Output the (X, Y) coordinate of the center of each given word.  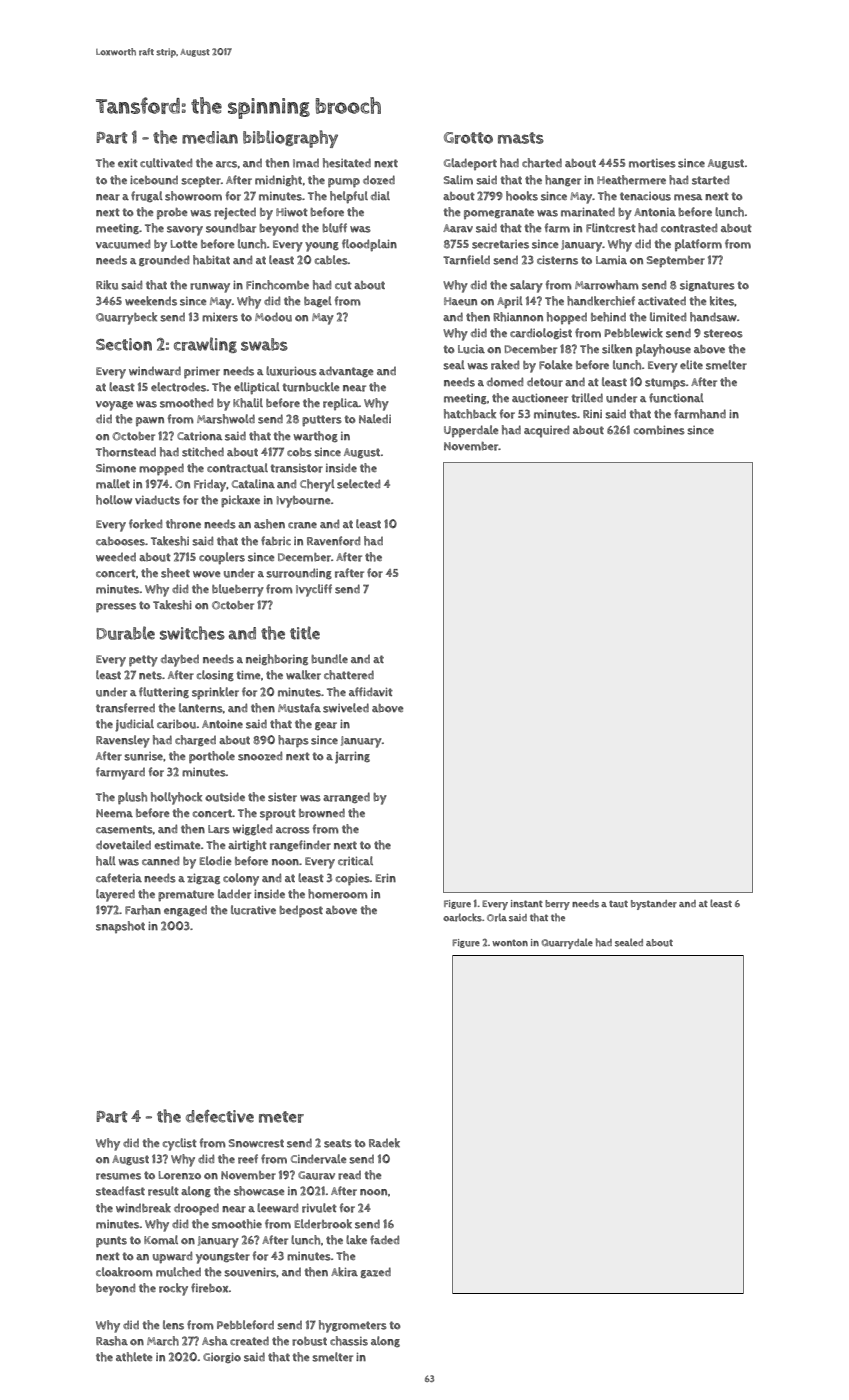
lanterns (201, 708)
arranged (346, 797)
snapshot (120, 927)
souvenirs (250, 1272)
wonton (510, 942)
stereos (723, 333)
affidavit (371, 691)
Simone (116, 468)
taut (618, 904)
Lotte (184, 244)
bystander (654, 905)
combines (659, 430)
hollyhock (176, 798)
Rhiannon (518, 317)
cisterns (557, 260)
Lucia (471, 349)
